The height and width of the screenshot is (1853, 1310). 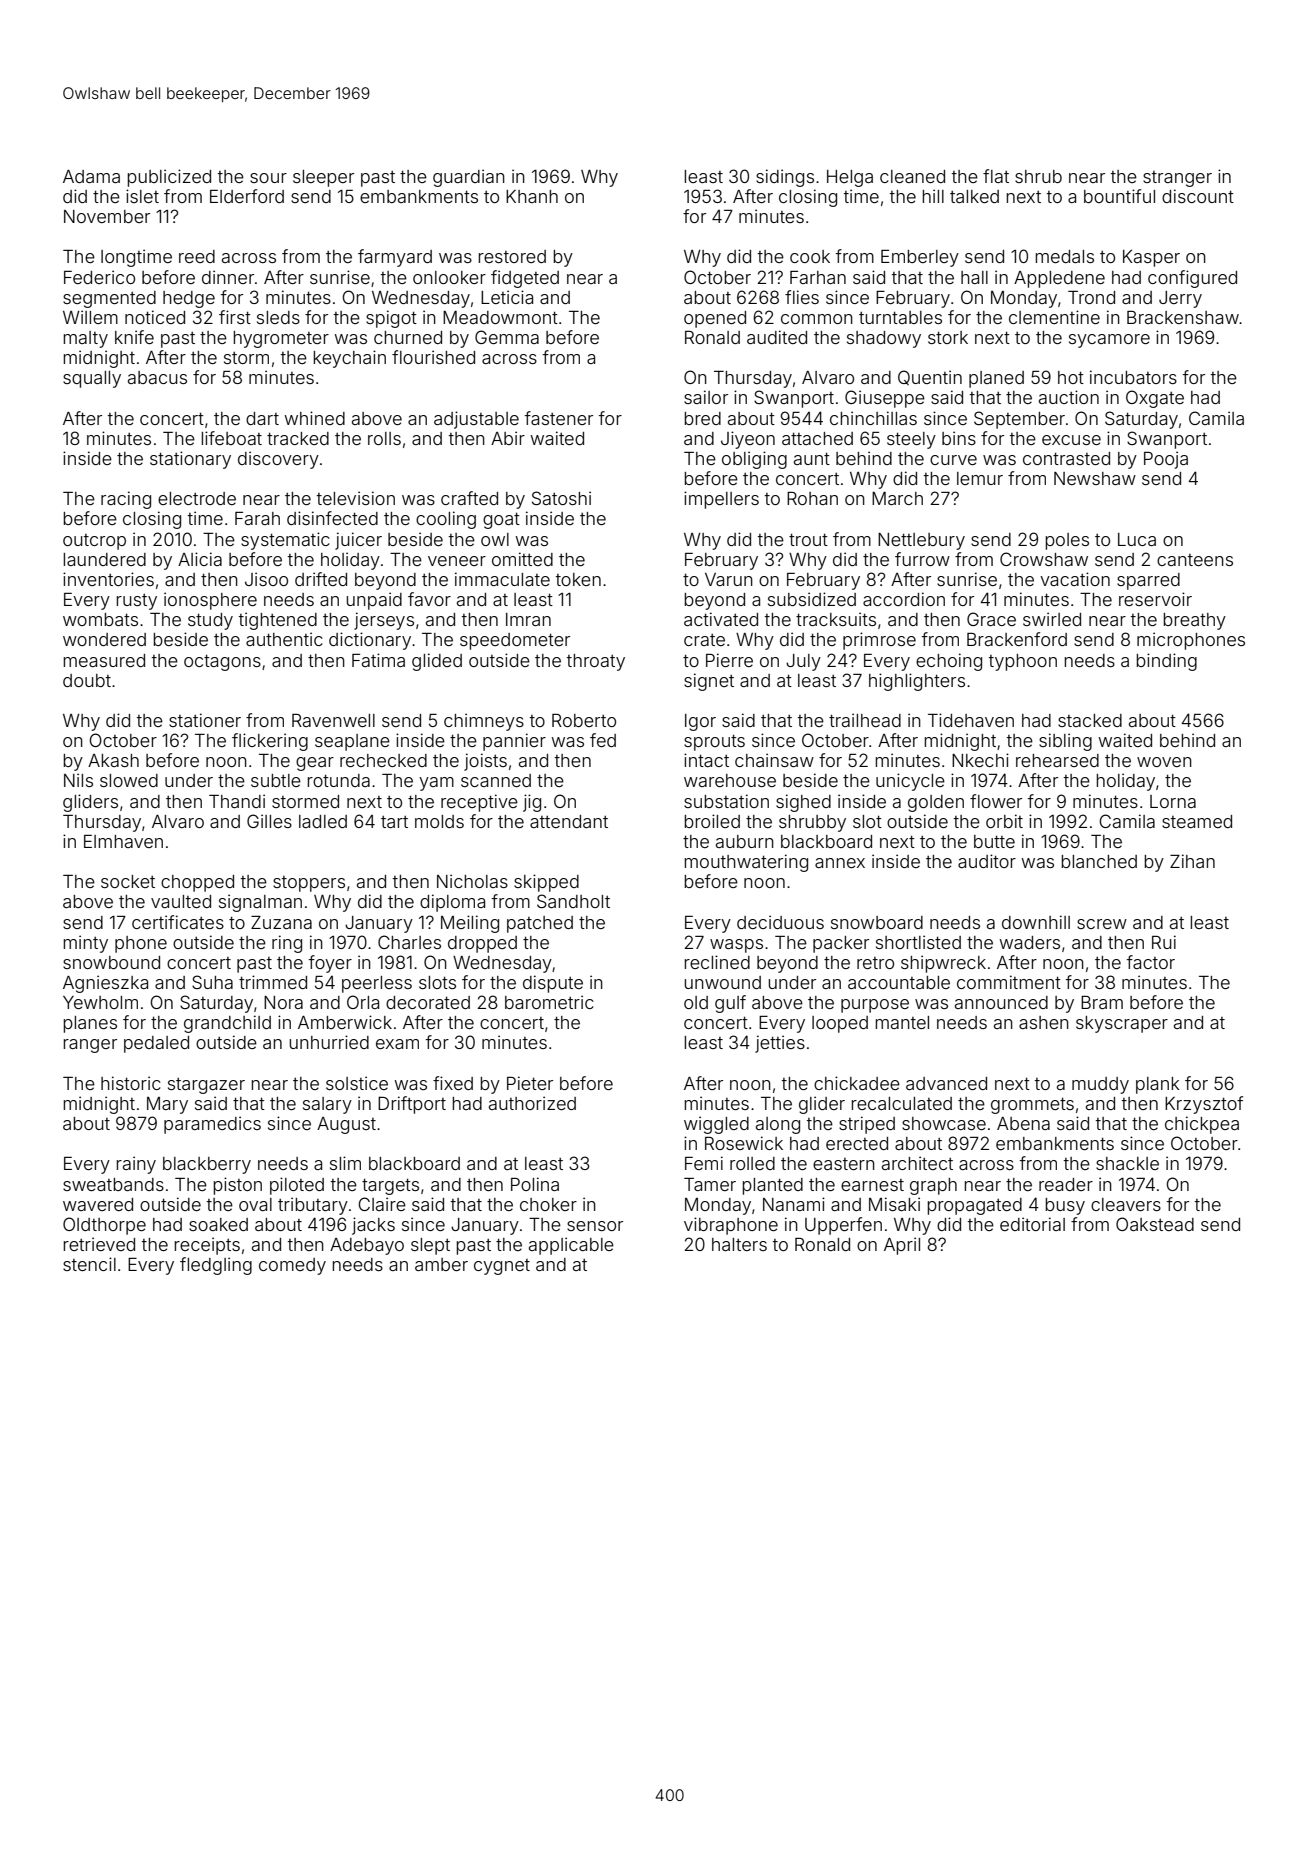 What do you see at coordinates (1032, 1224) in the screenshot?
I see `editorial` at bounding box center [1032, 1224].
